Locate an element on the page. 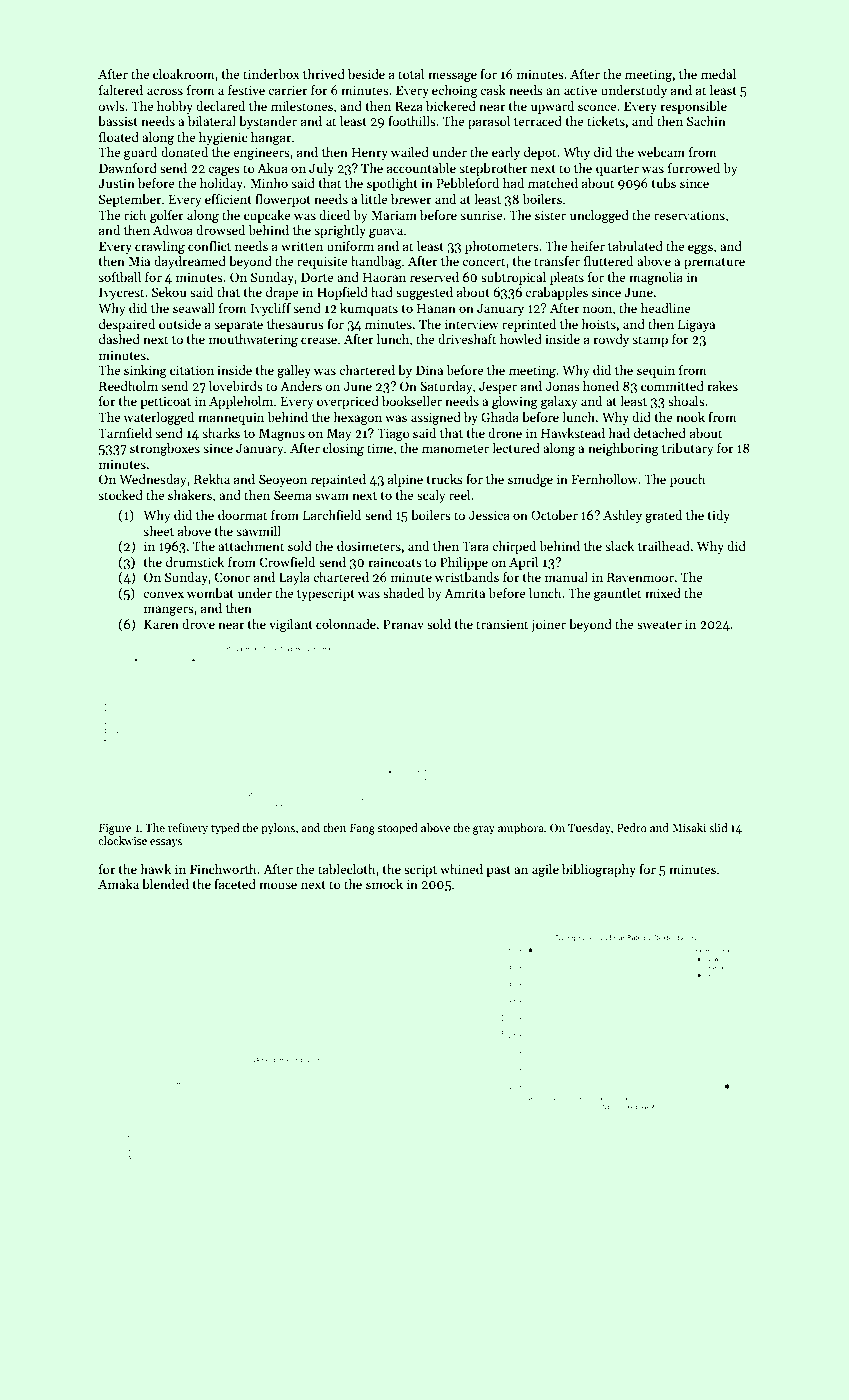  honed is located at coordinates (601, 386).
